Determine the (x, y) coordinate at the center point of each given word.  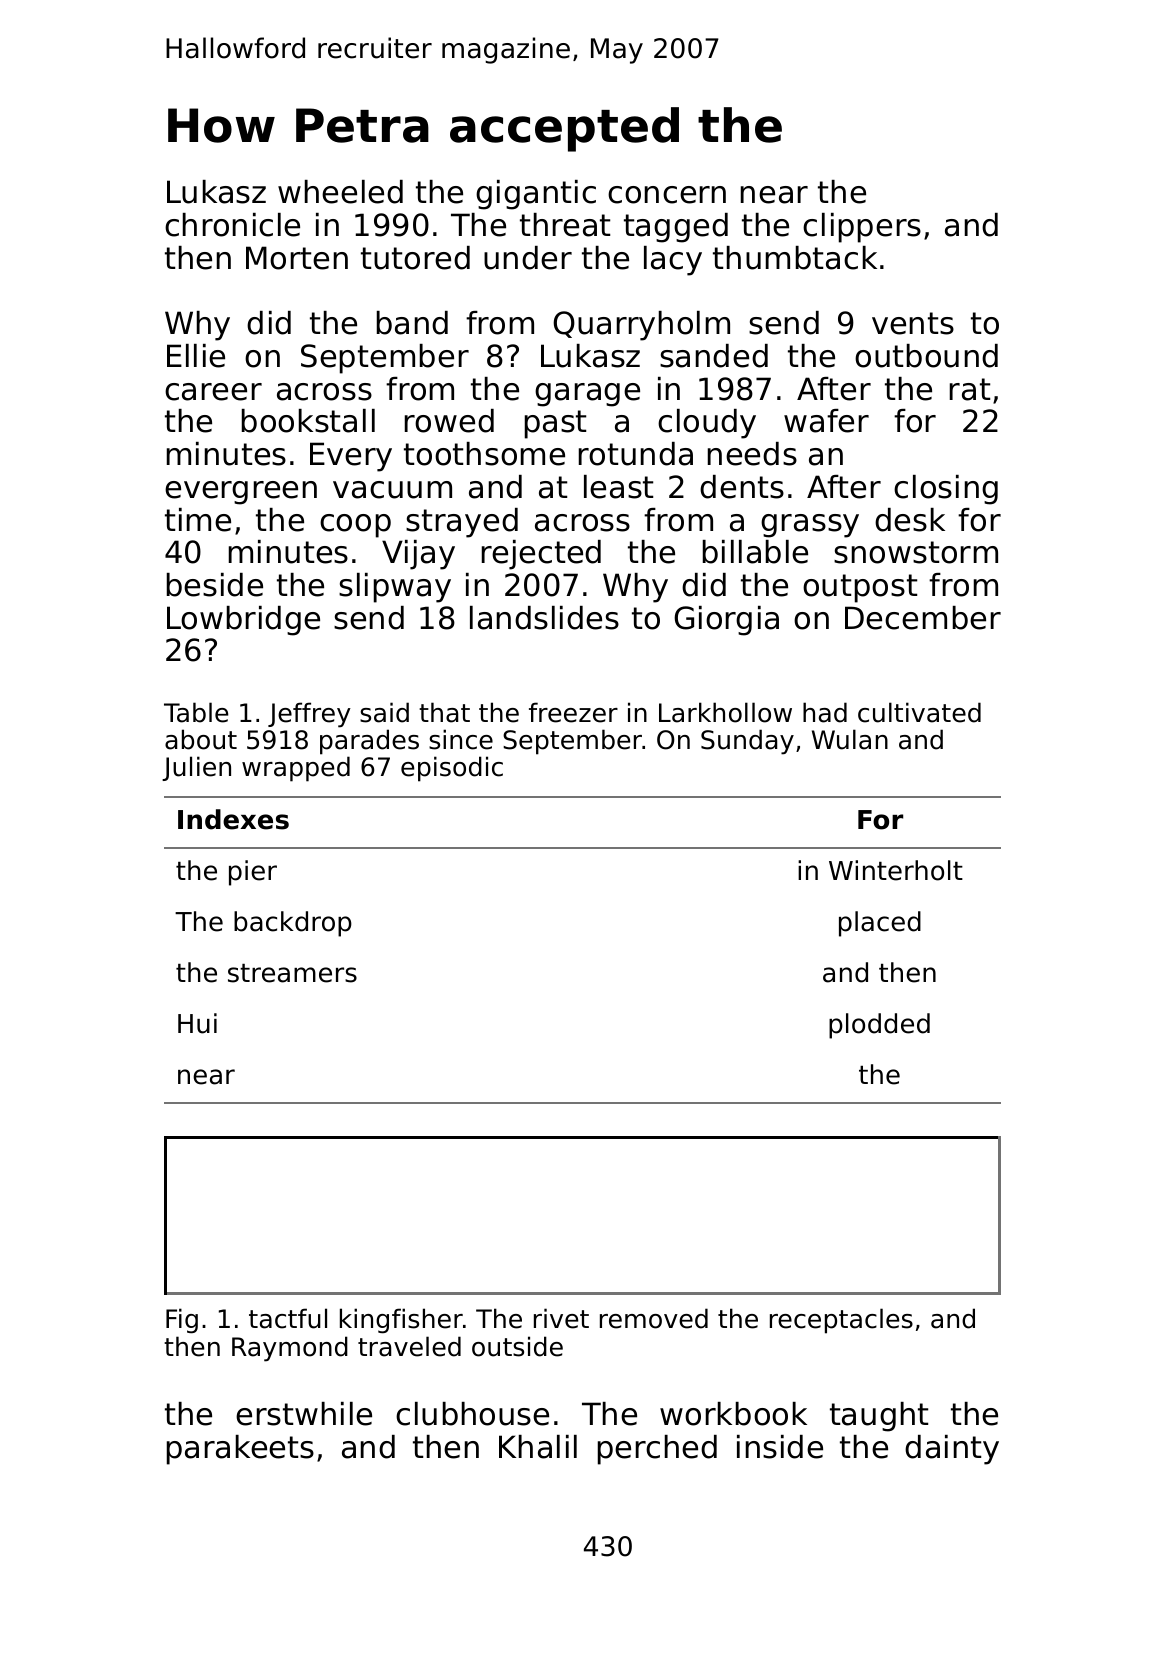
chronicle (232, 225)
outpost (860, 588)
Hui (197, 1023)
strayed (462, 523)
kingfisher (401, 1321)
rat (970, 389)
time (198, 520)
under (528, 258)
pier (253, 873)
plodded (879, 1026)
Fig (182, 1321)
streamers (292, 973)
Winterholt (896, 870)
